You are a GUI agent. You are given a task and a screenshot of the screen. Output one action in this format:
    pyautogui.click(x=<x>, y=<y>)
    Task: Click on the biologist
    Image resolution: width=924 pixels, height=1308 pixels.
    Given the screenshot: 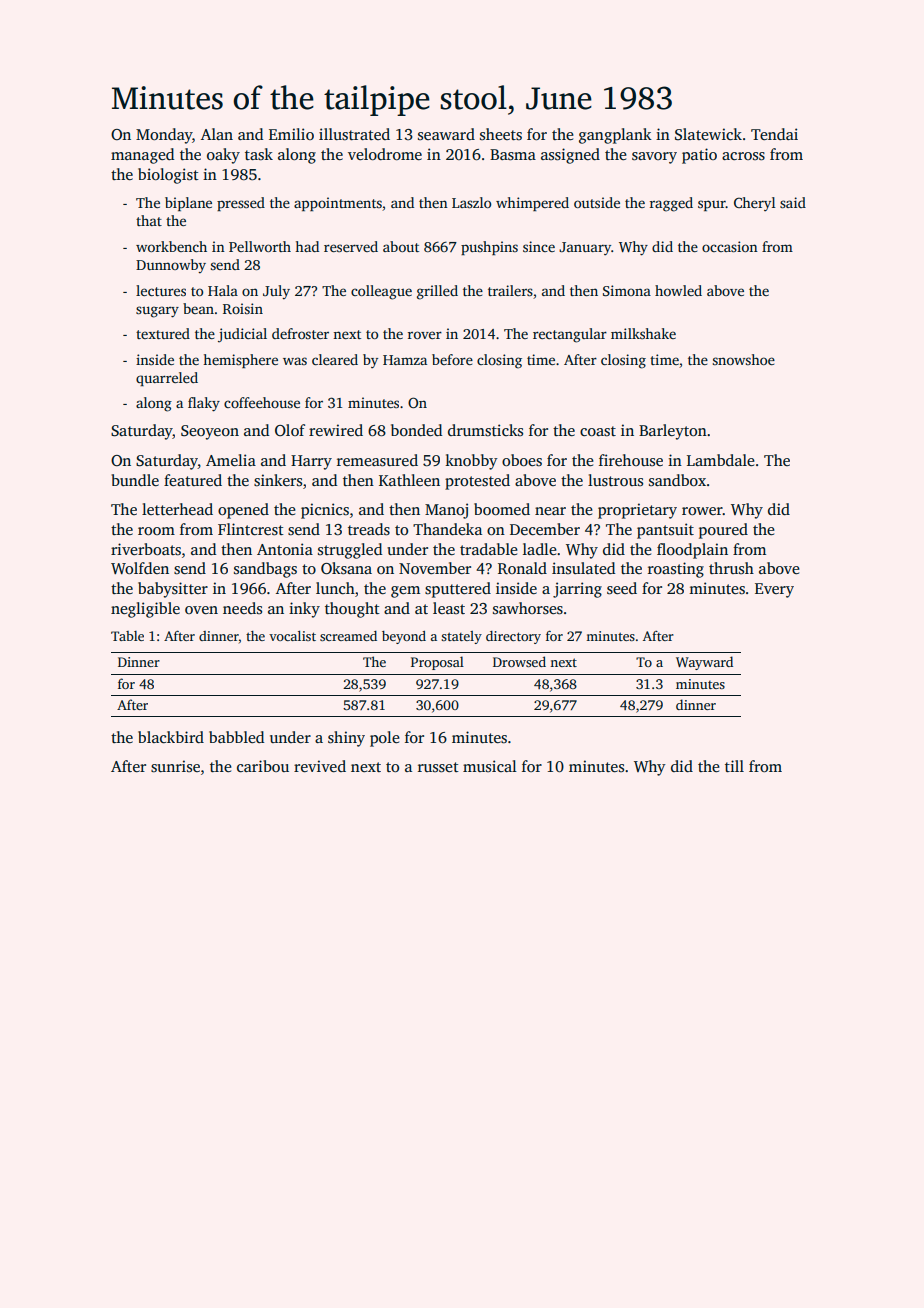 What is the action you would take?
    pyautogui.click(x=168, y=176)
